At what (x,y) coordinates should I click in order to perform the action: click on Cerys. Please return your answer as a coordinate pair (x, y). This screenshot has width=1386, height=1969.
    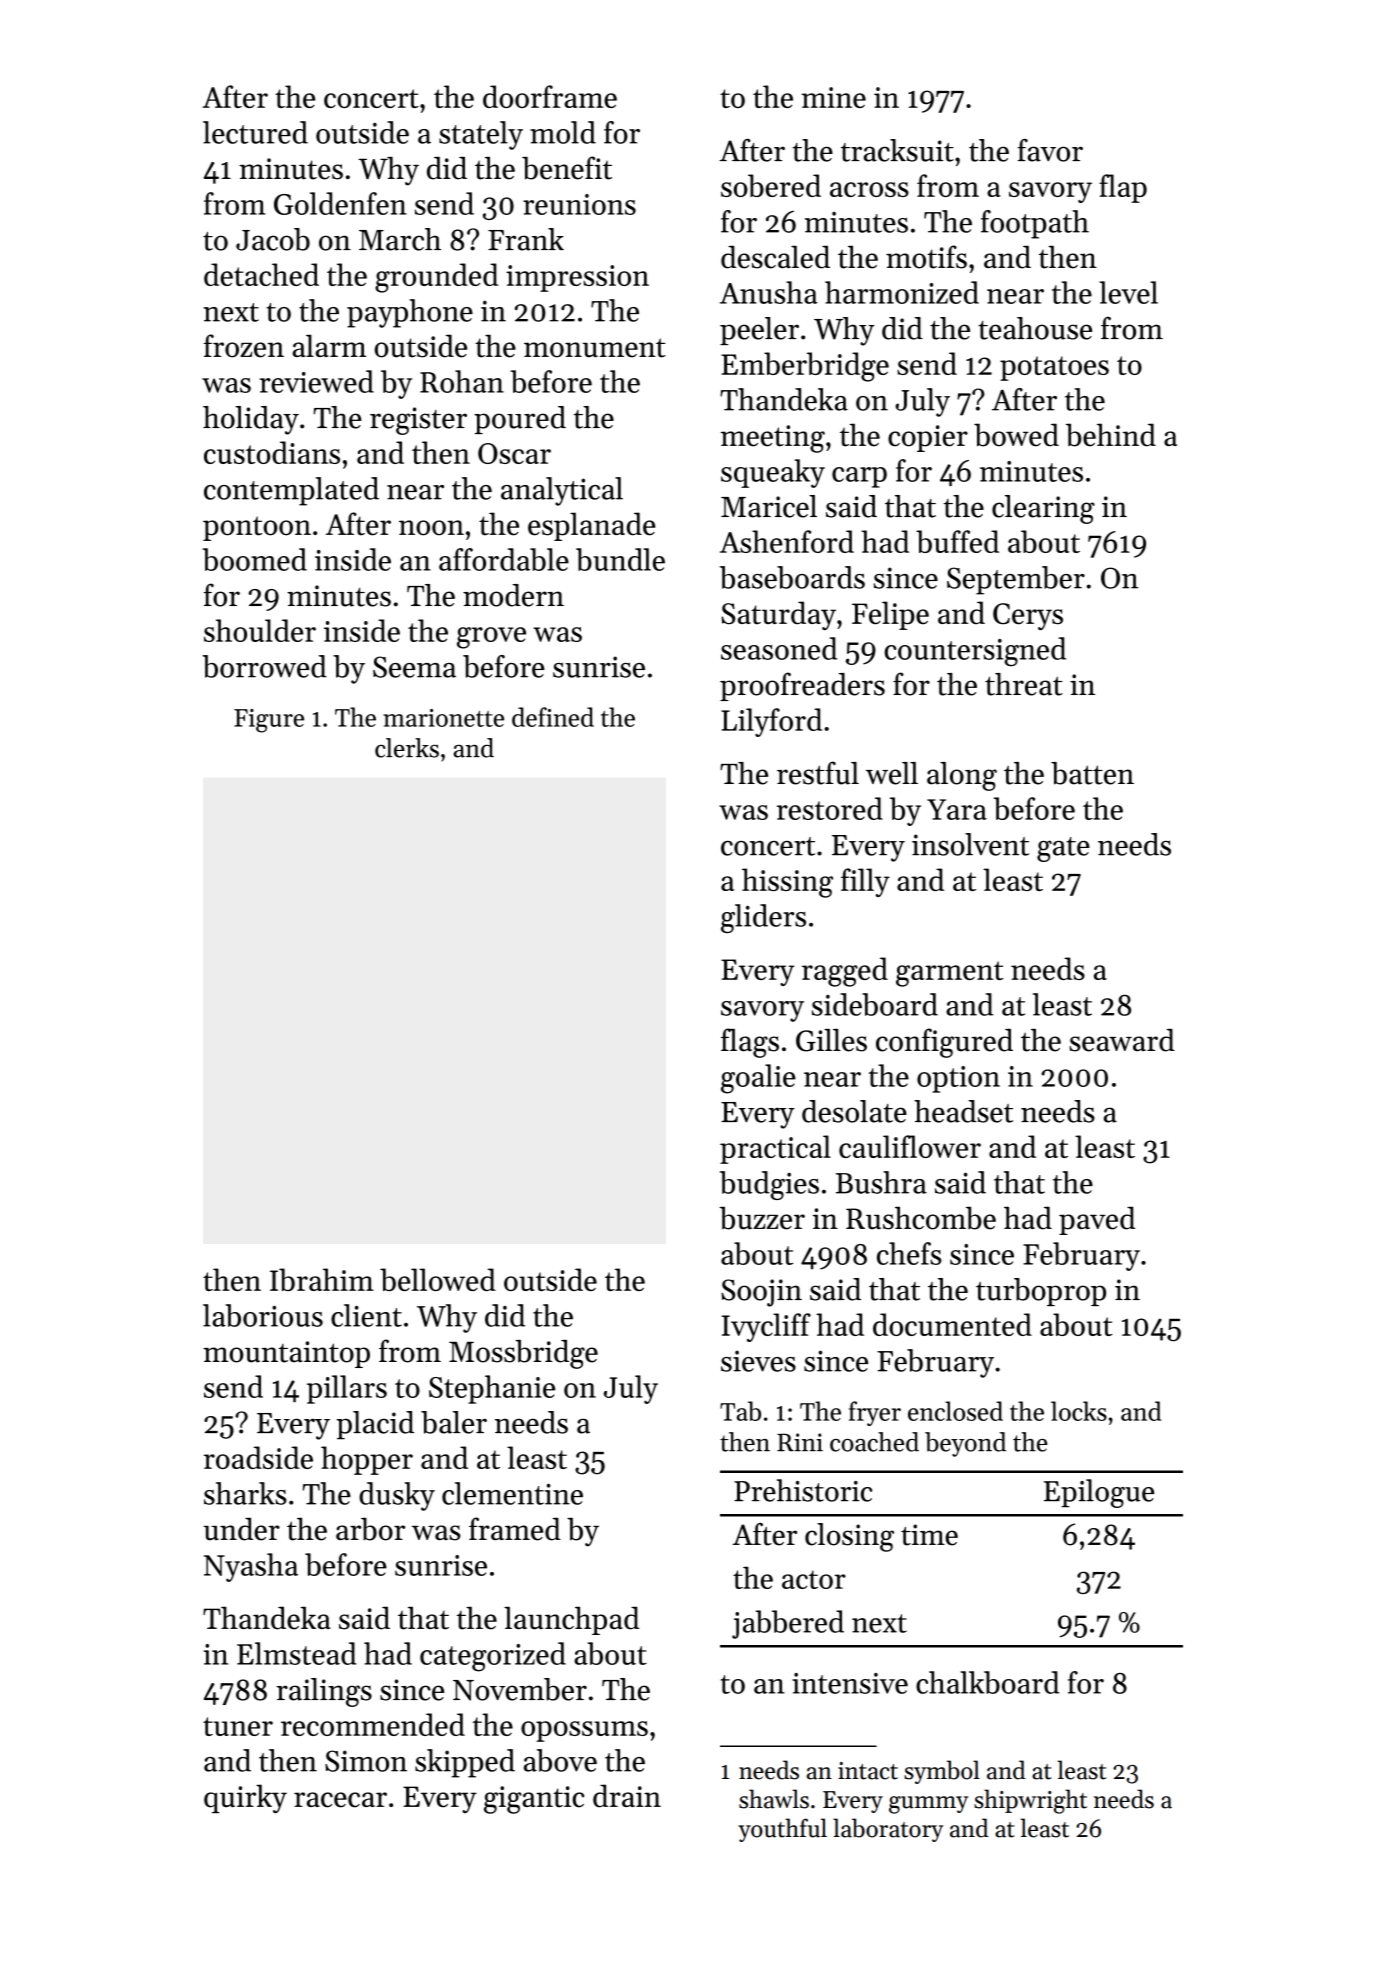
    Looking at the image, I should click on (1028, 616).
